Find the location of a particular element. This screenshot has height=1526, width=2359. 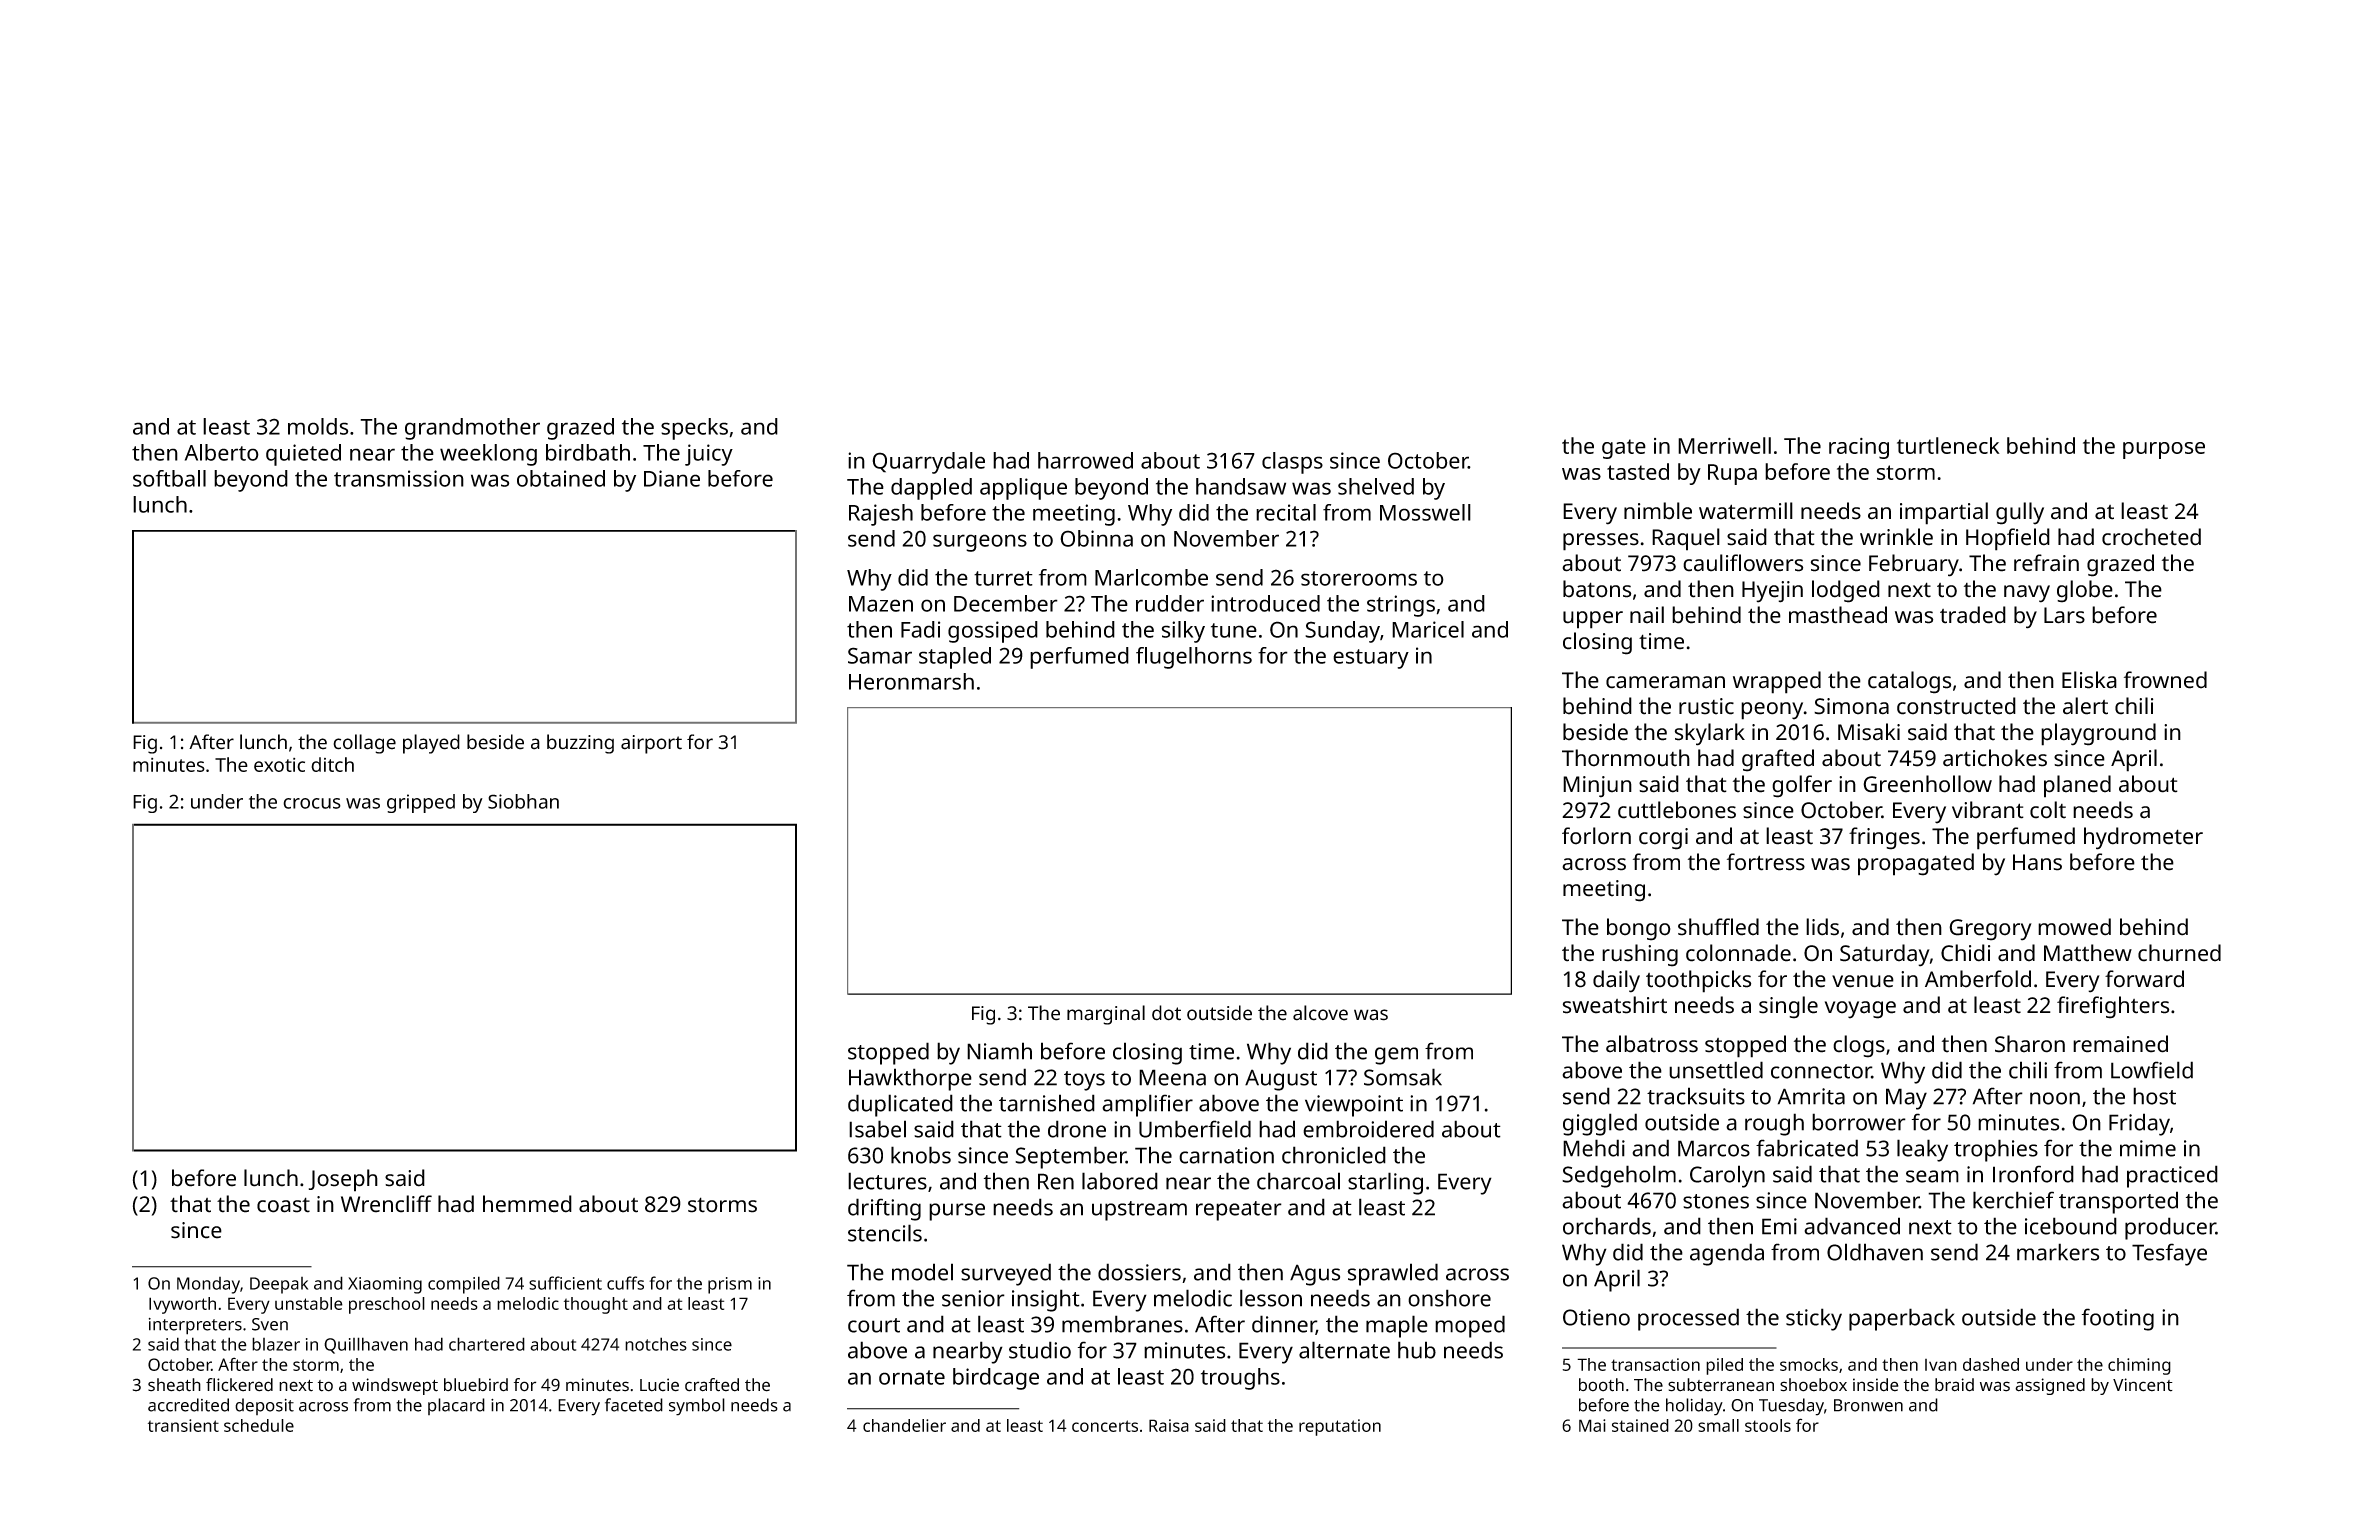

Siobhan is located at coordinates (523, 801).
